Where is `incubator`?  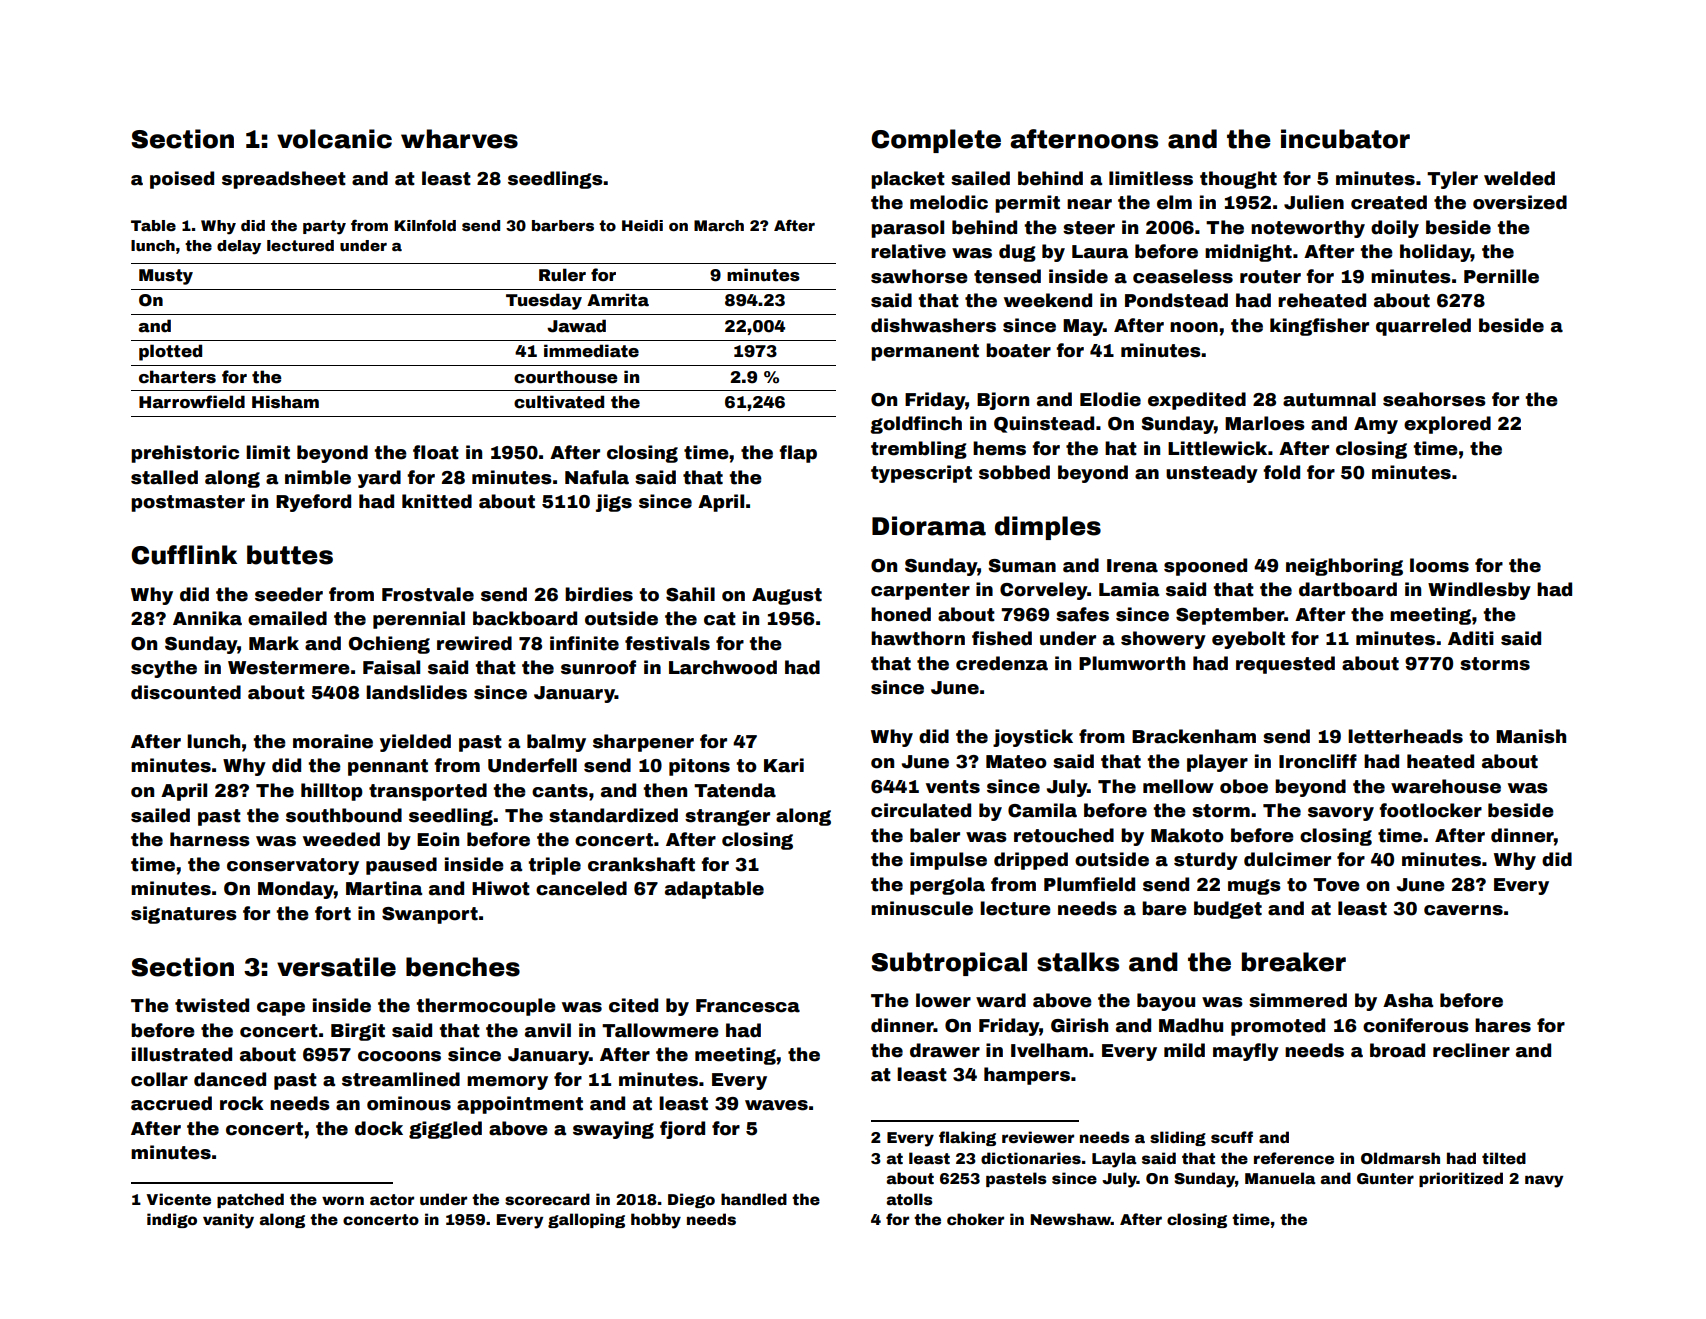
incubator is located at coordinates (1345, 139).
